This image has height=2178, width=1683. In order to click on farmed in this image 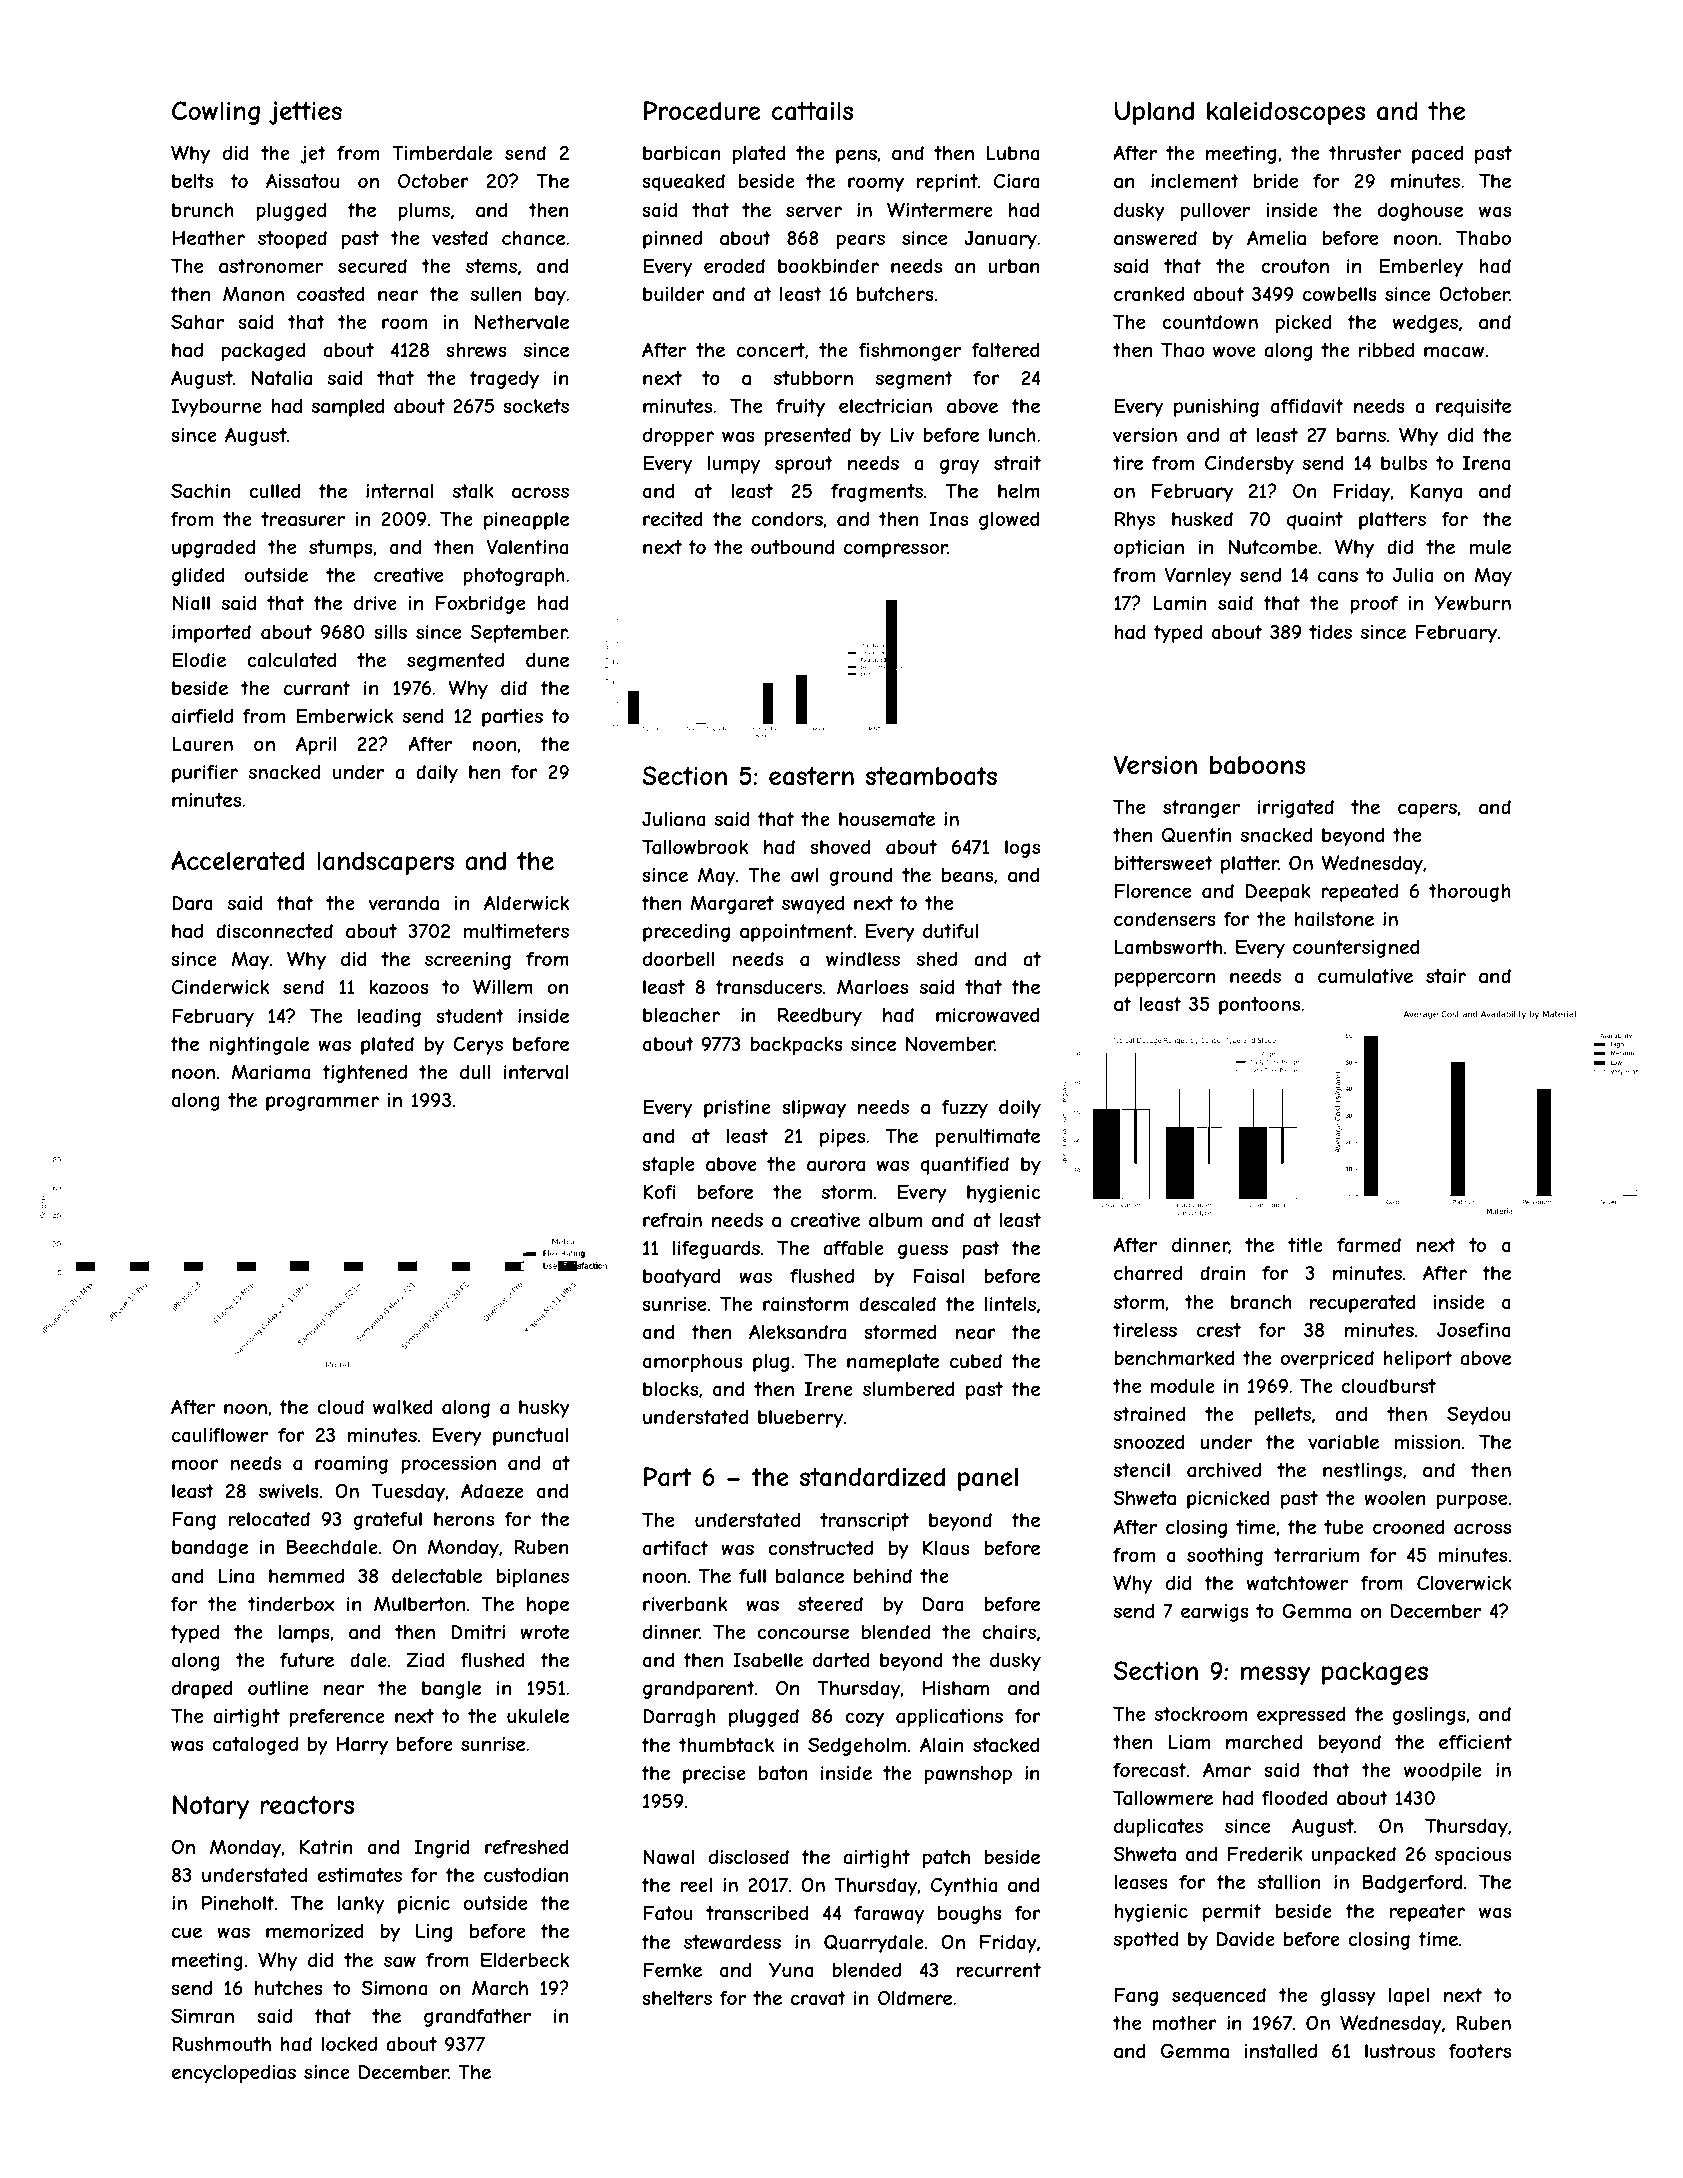, I will do `click(1369, 1244)`.
